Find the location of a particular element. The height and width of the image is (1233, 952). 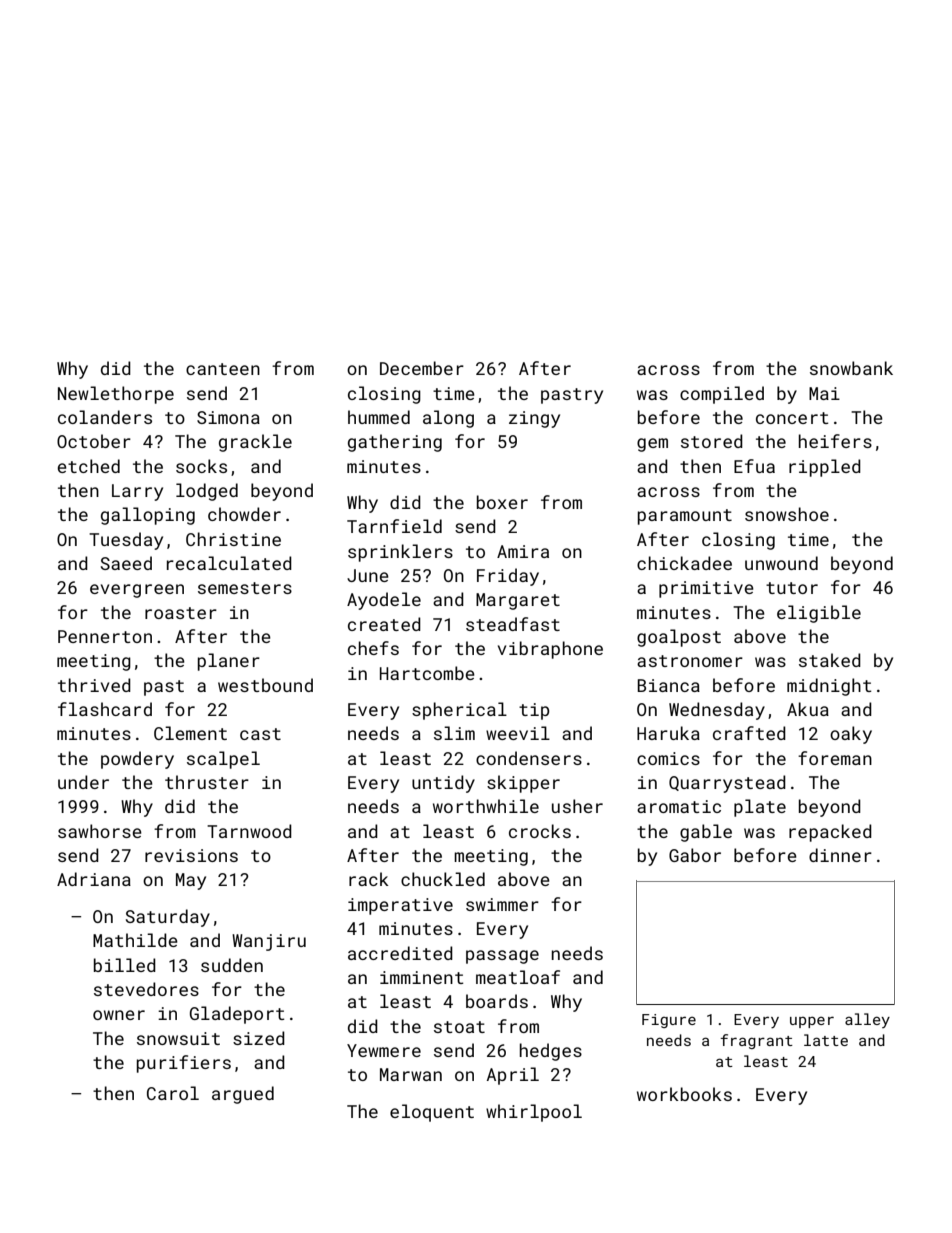

slim is located at coordinates (454, 733).
